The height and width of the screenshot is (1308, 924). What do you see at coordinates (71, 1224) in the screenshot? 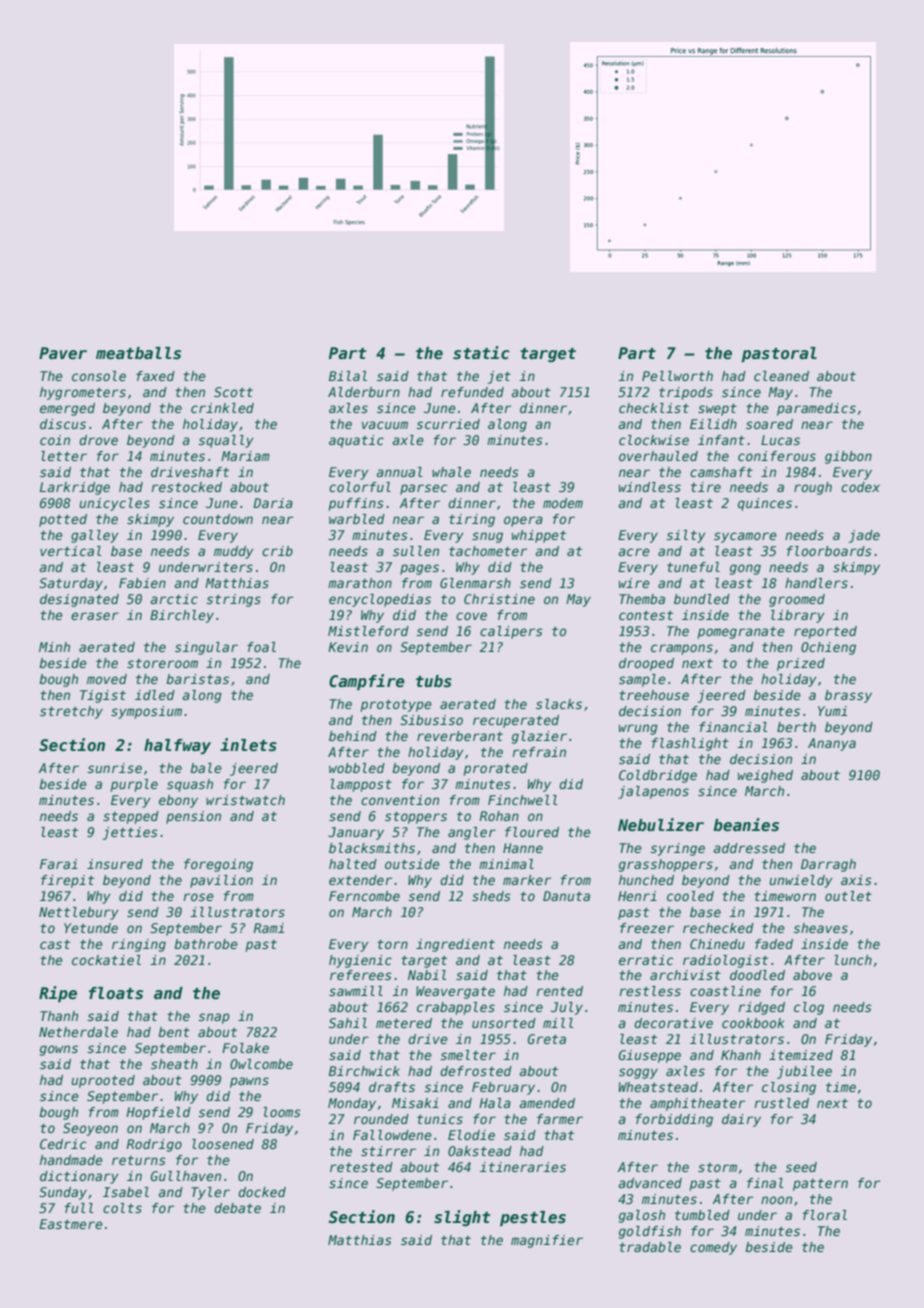
I see `Eastmere` at bounding box center [71, 1224].
